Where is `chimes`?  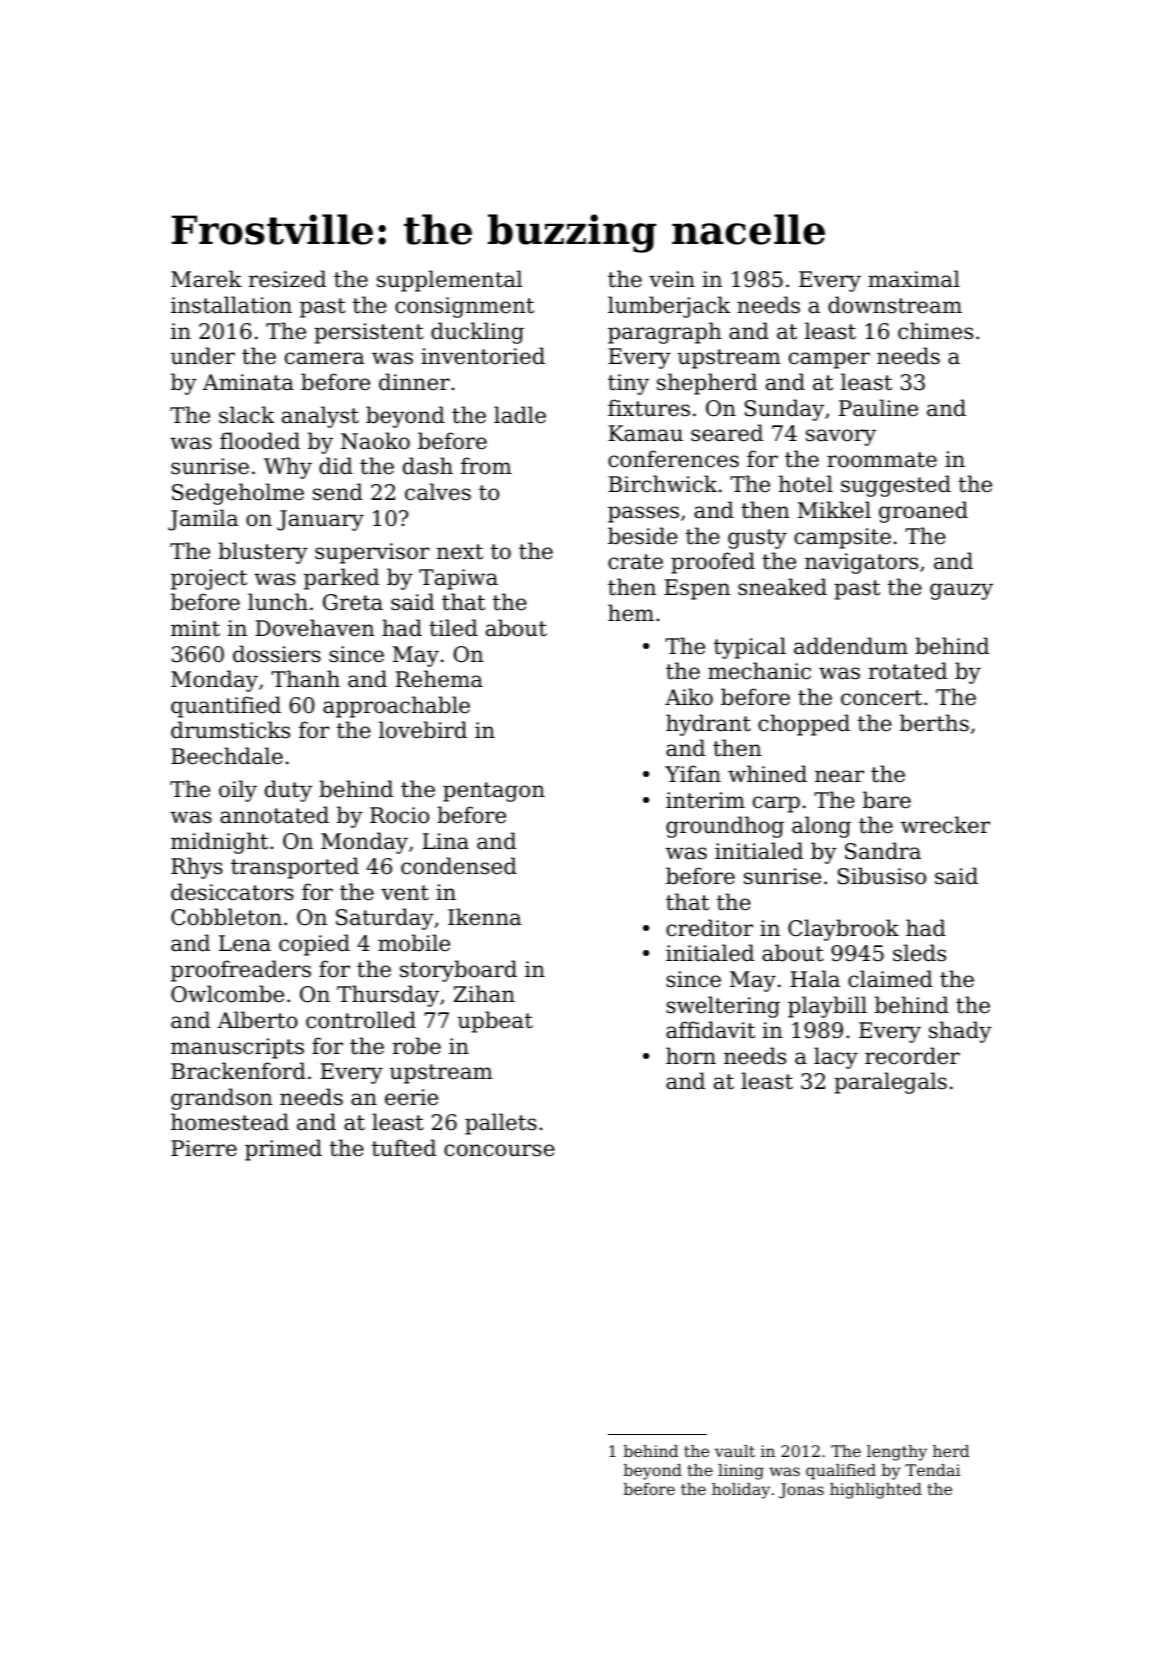
chimes is located at coordinates (935, 331).
